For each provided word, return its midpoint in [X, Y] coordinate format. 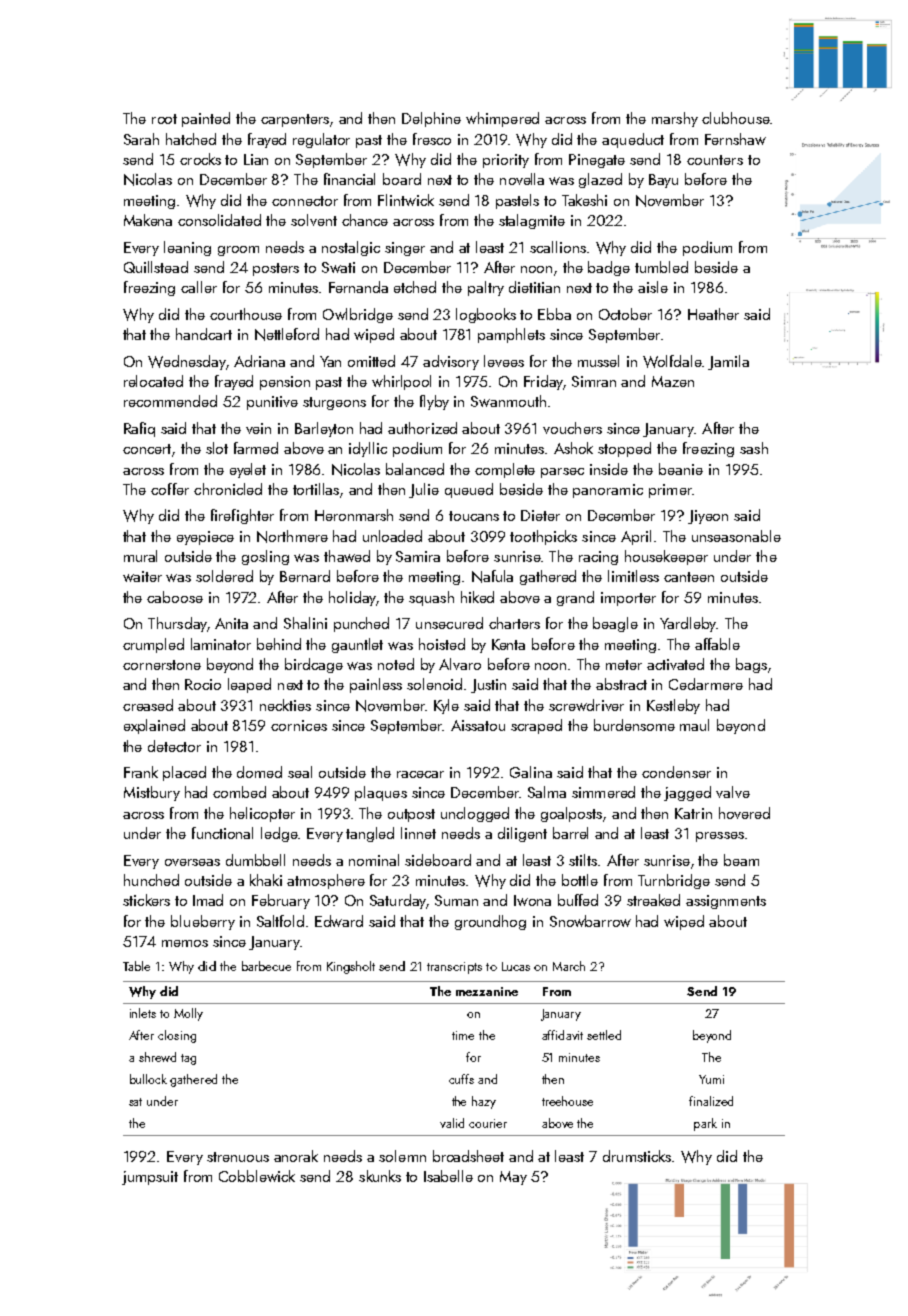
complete [505, 470]
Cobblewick [257, 1176]
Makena [148, 220]
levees [504, 361]
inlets [143, 1013]
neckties [285, 705]
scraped [536, 726]
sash [754, 448]
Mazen [673, 381]
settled [604, 1035]
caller [199, 287]
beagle [615, 624]
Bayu [663, 181]
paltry [486, 288]
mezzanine [487, 991]
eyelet [248, 470]
